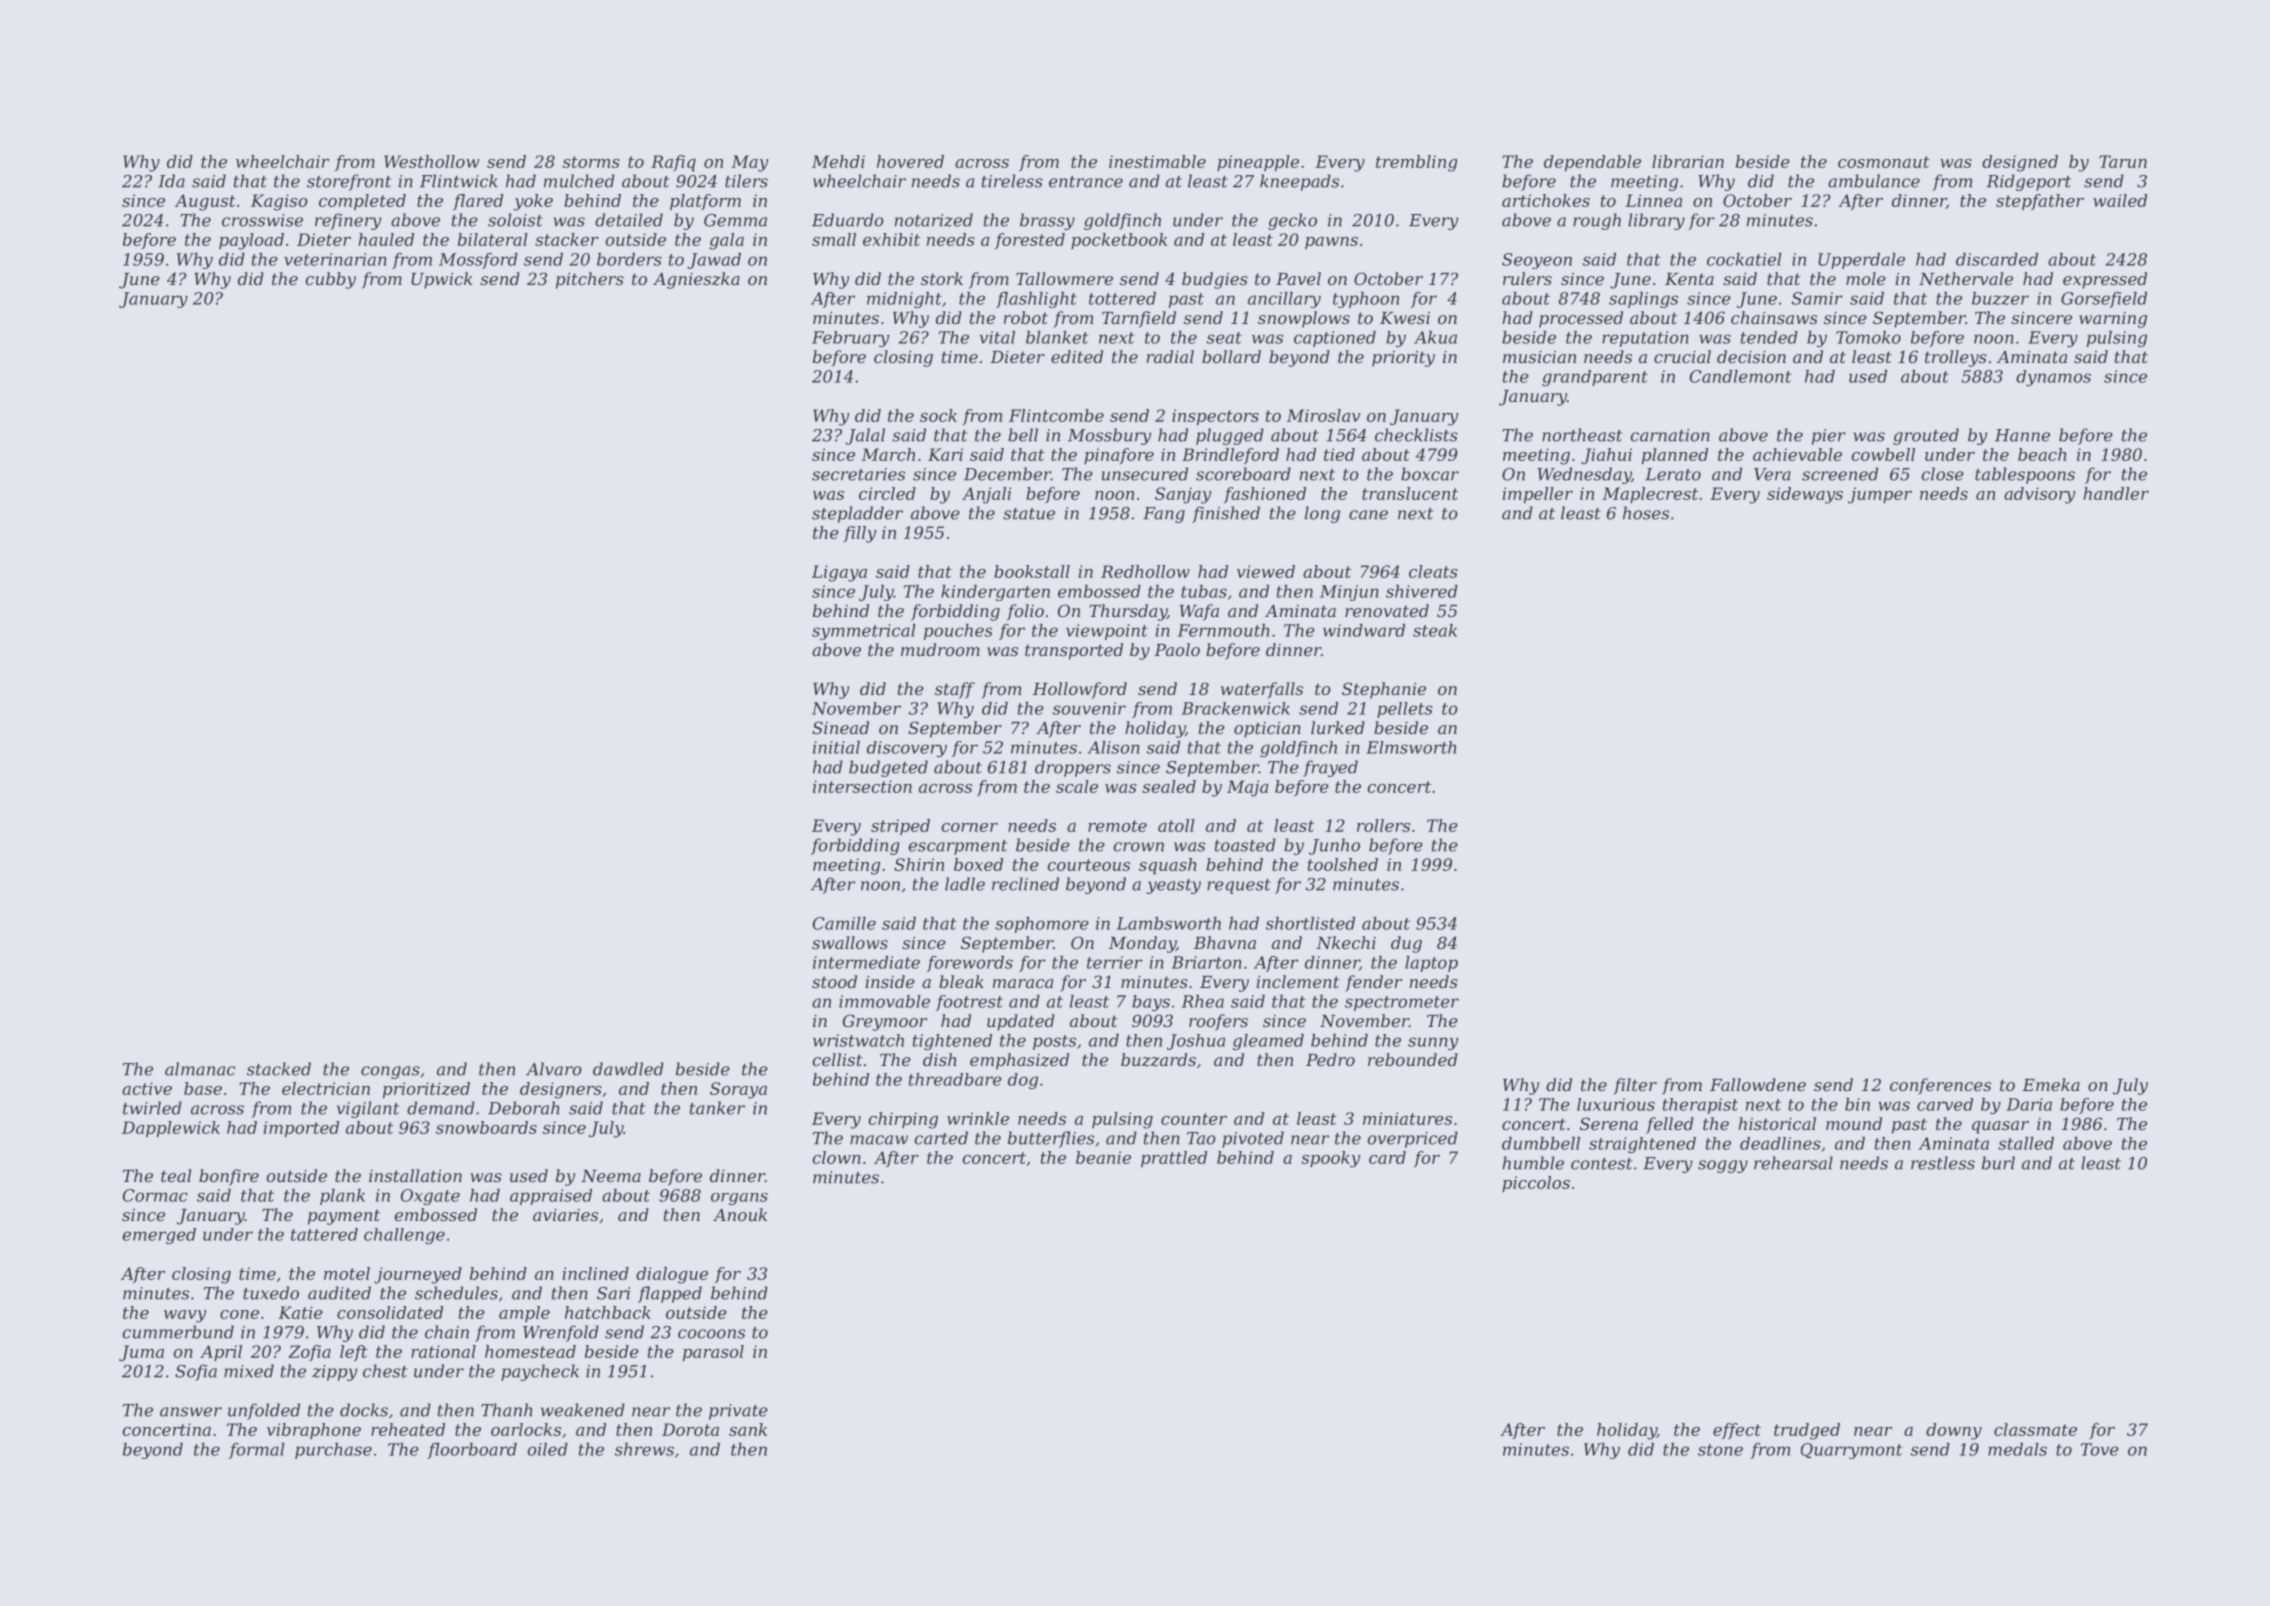  Describe the element at coordinates (200, 1069) in the screenshot. I see `almanac` at that location.
